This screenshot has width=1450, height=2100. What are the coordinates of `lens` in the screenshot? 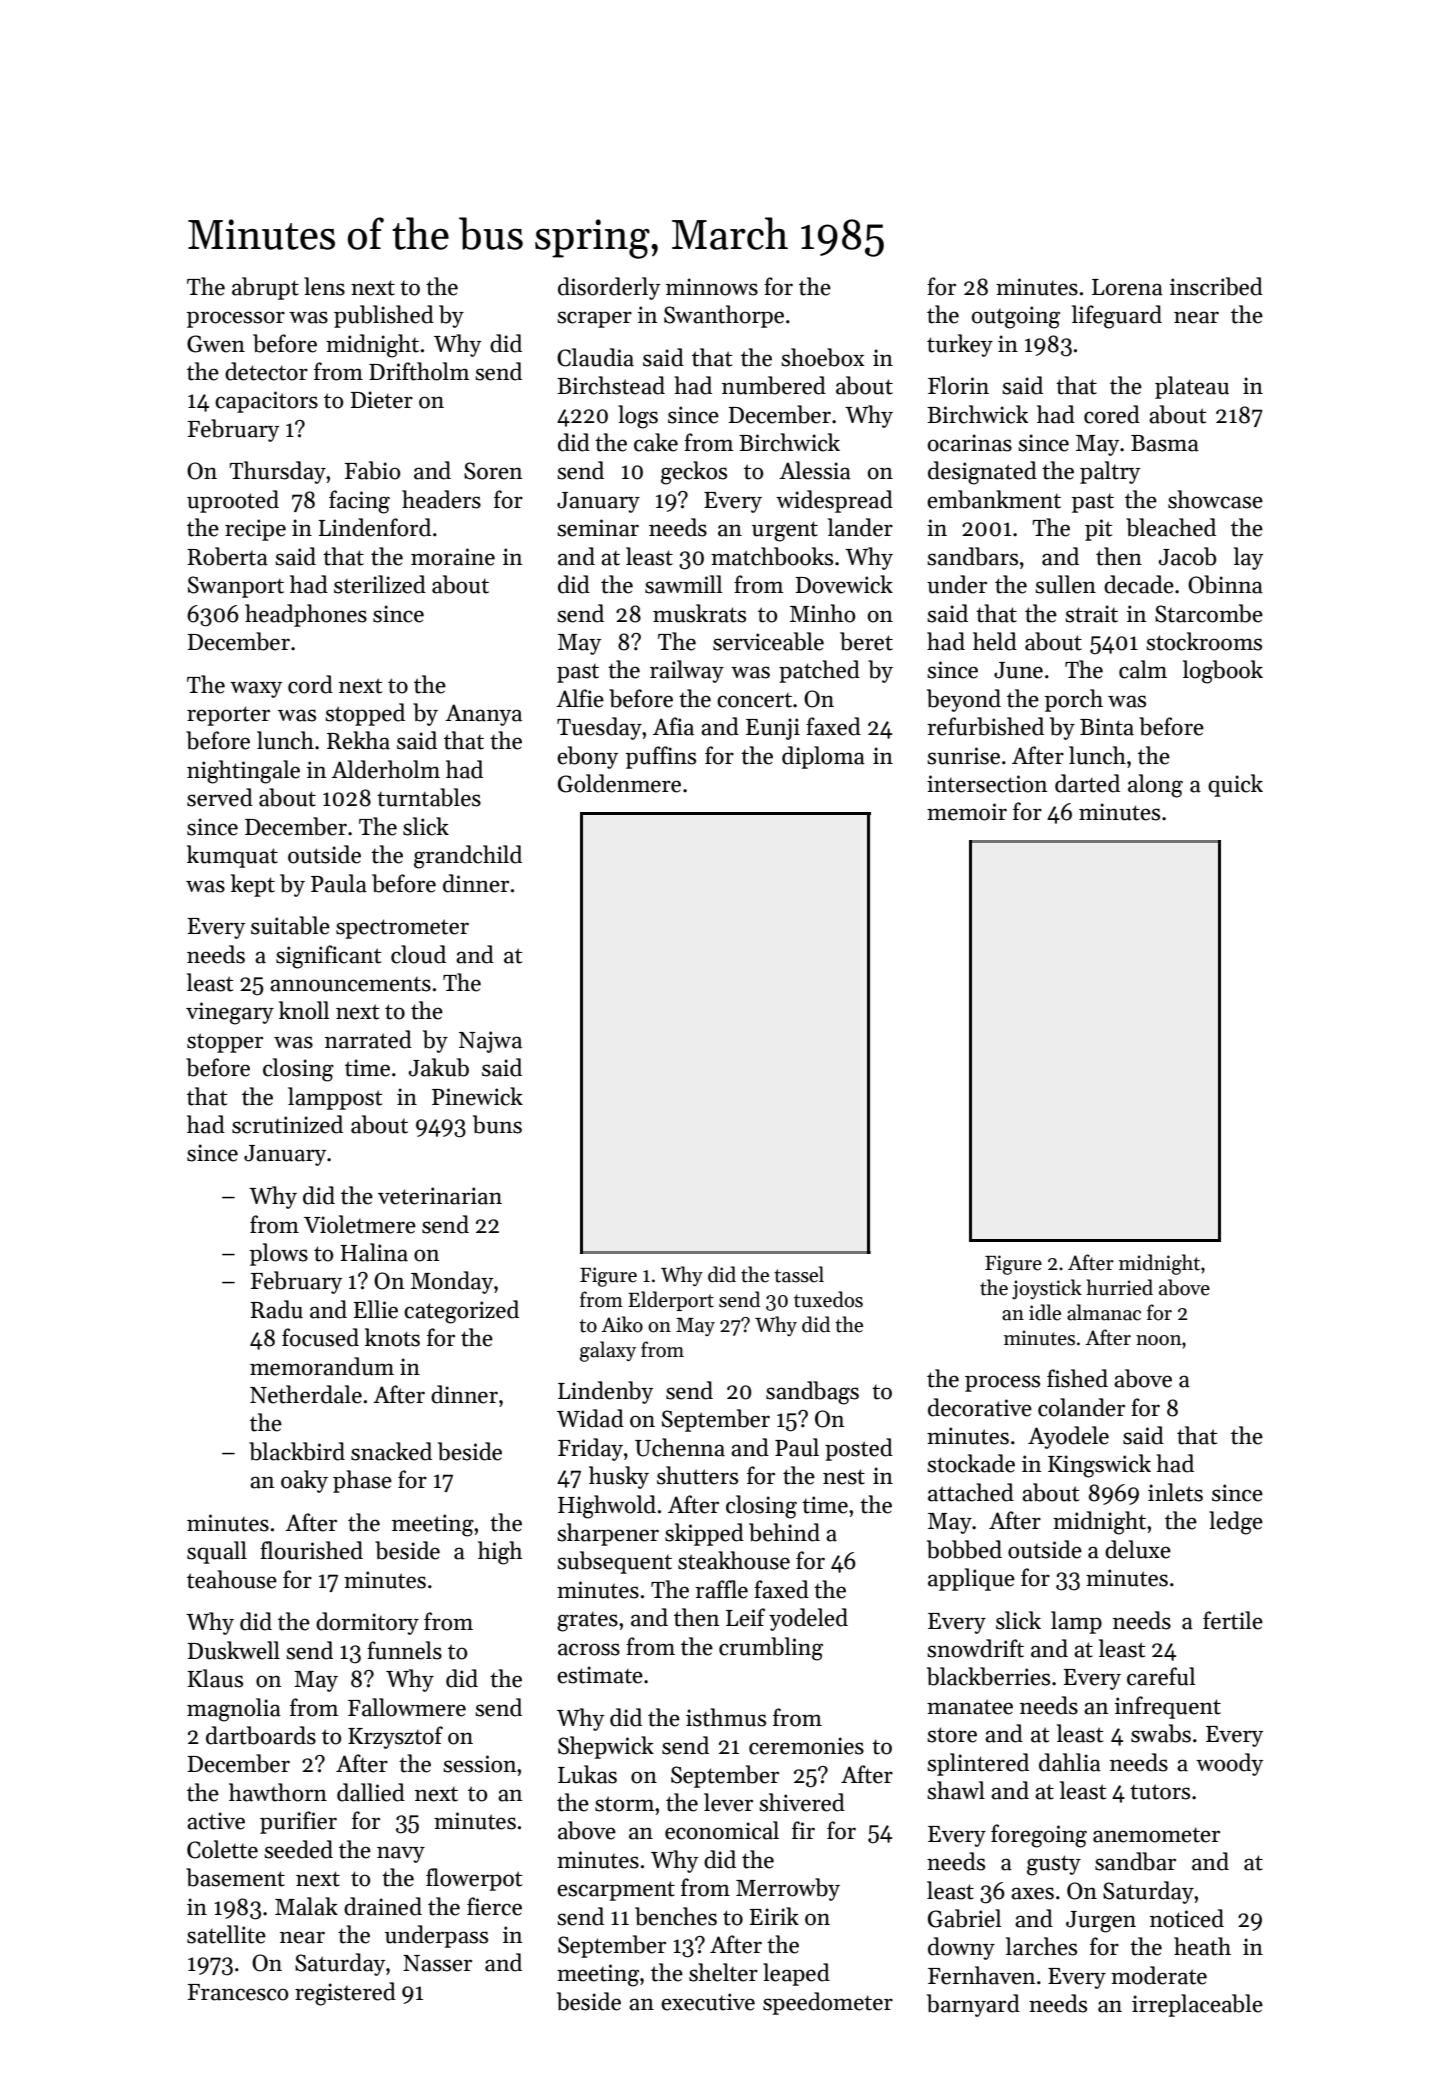 It's located at (324, 286).
